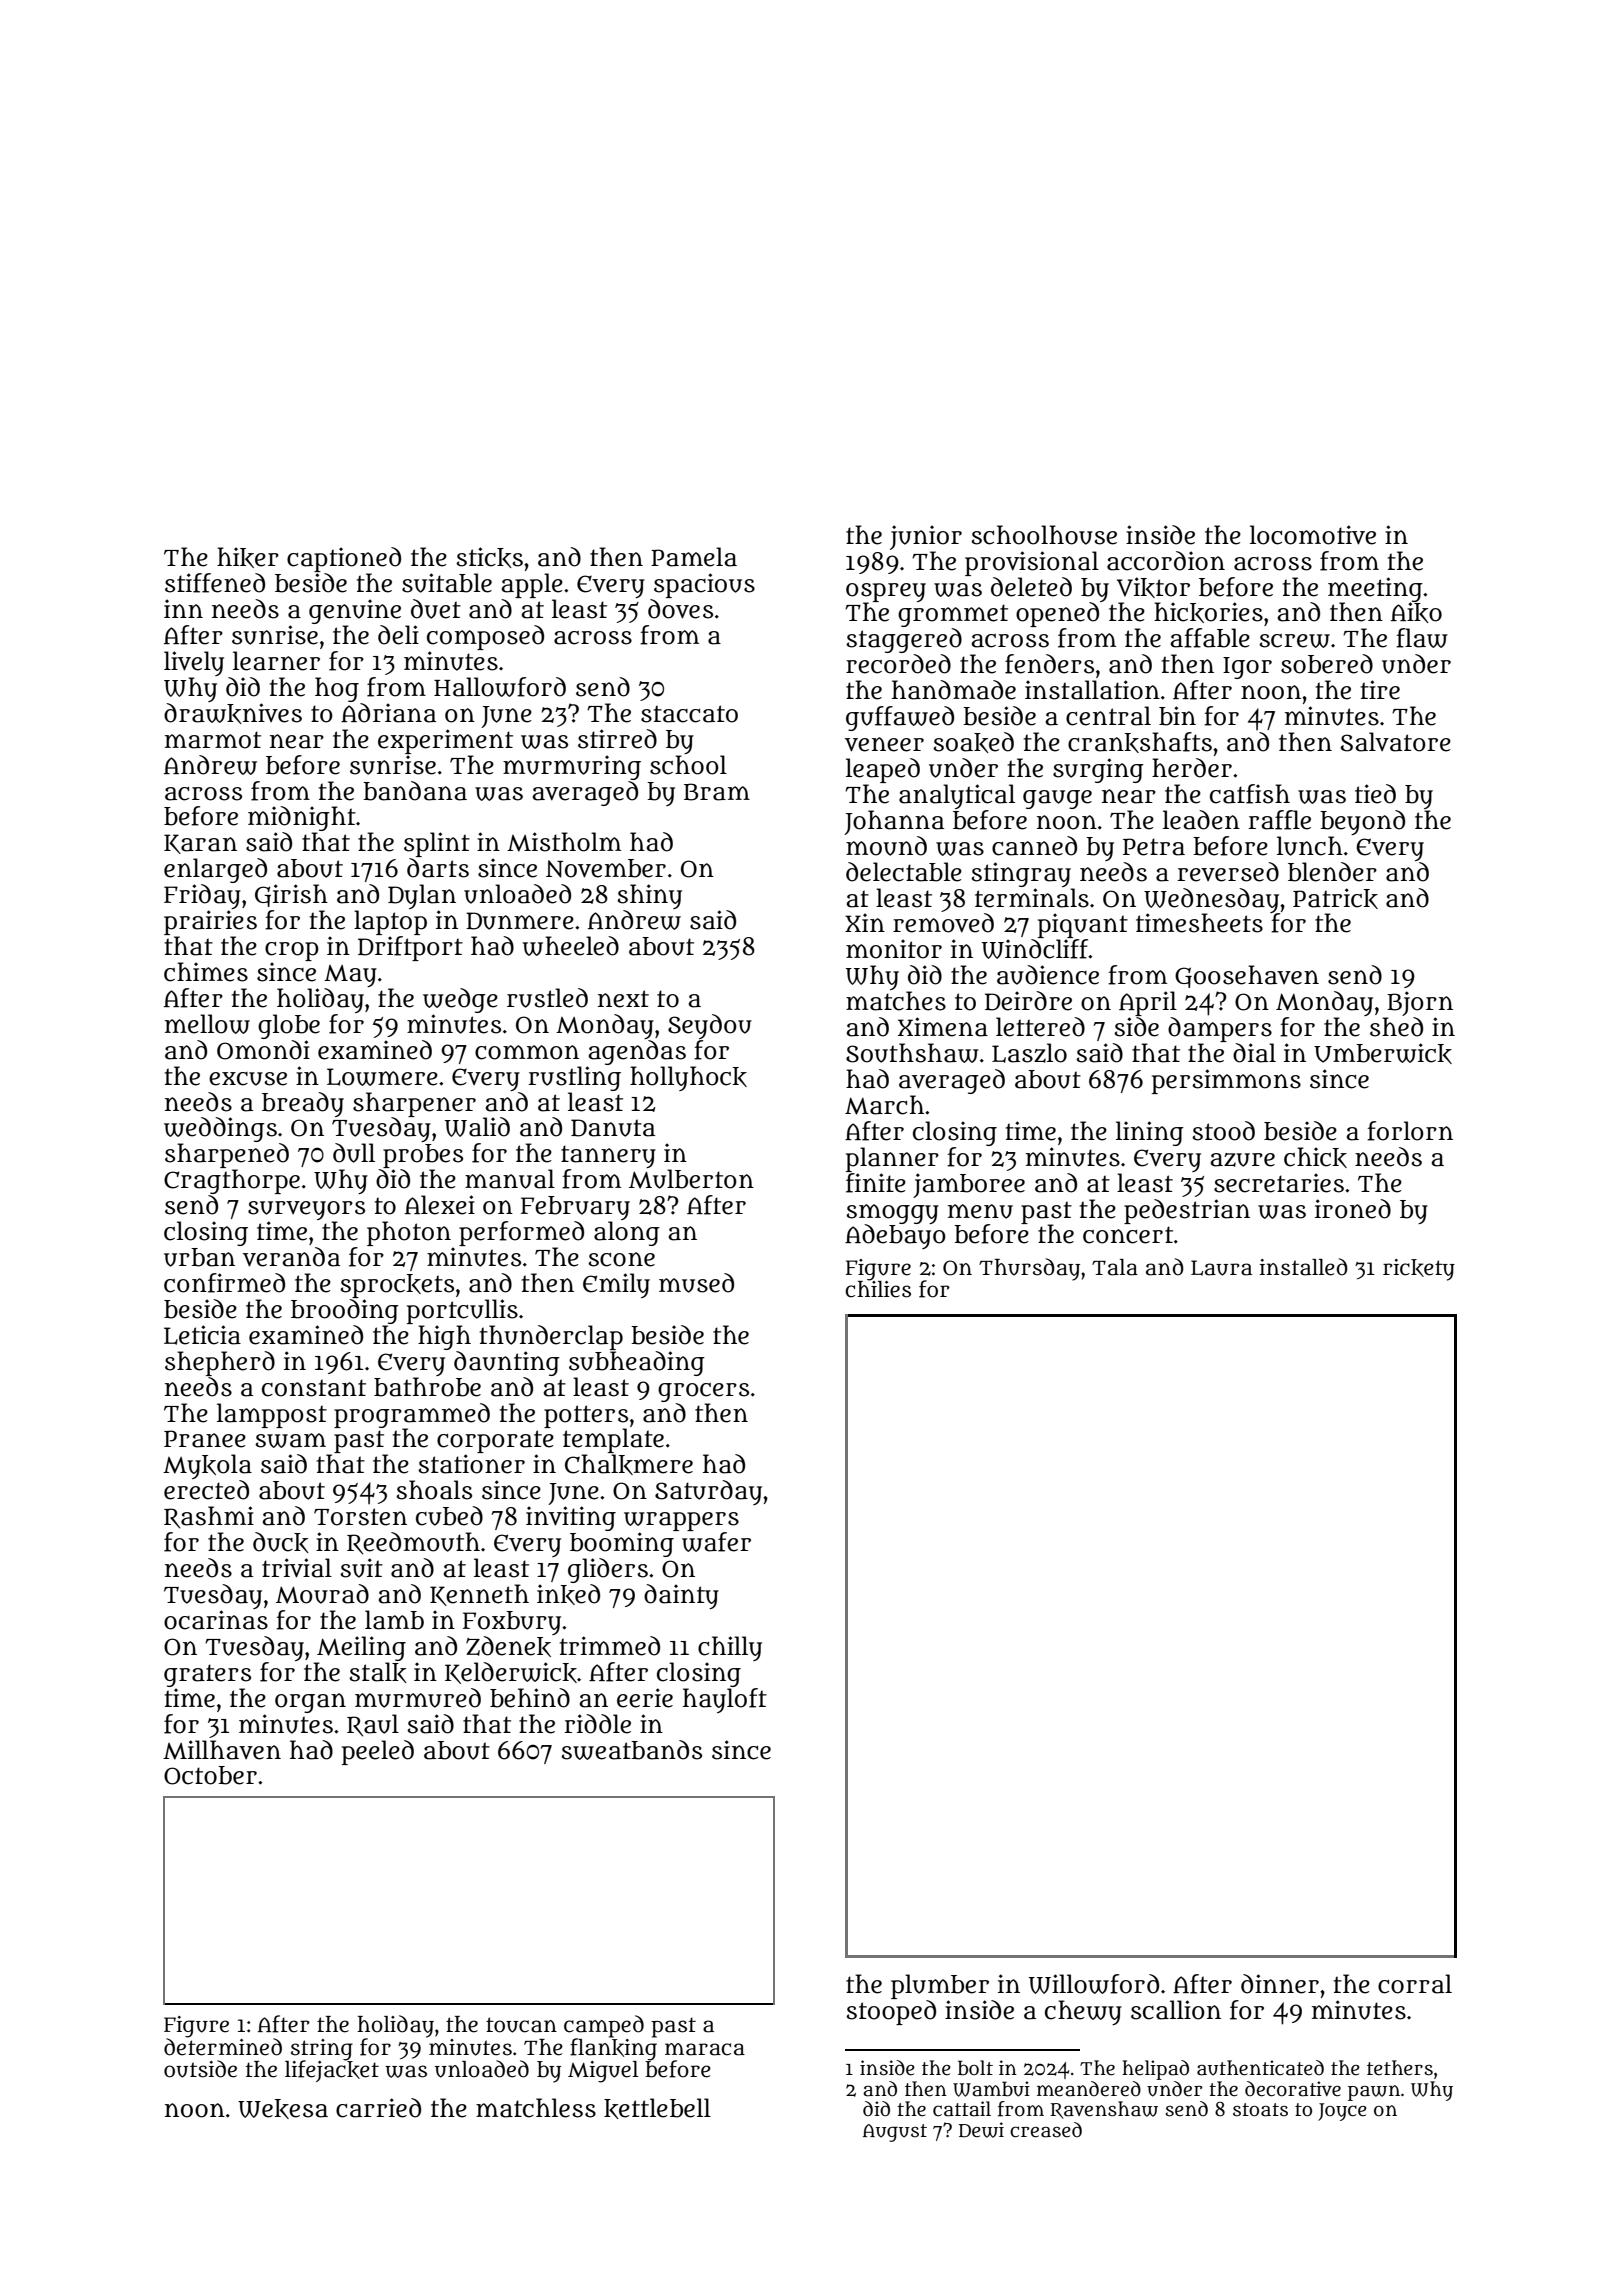  What do you see at coordinates (1176, 2010) in the image?
I see `scallion` at bounding box center [1176, 2010].
